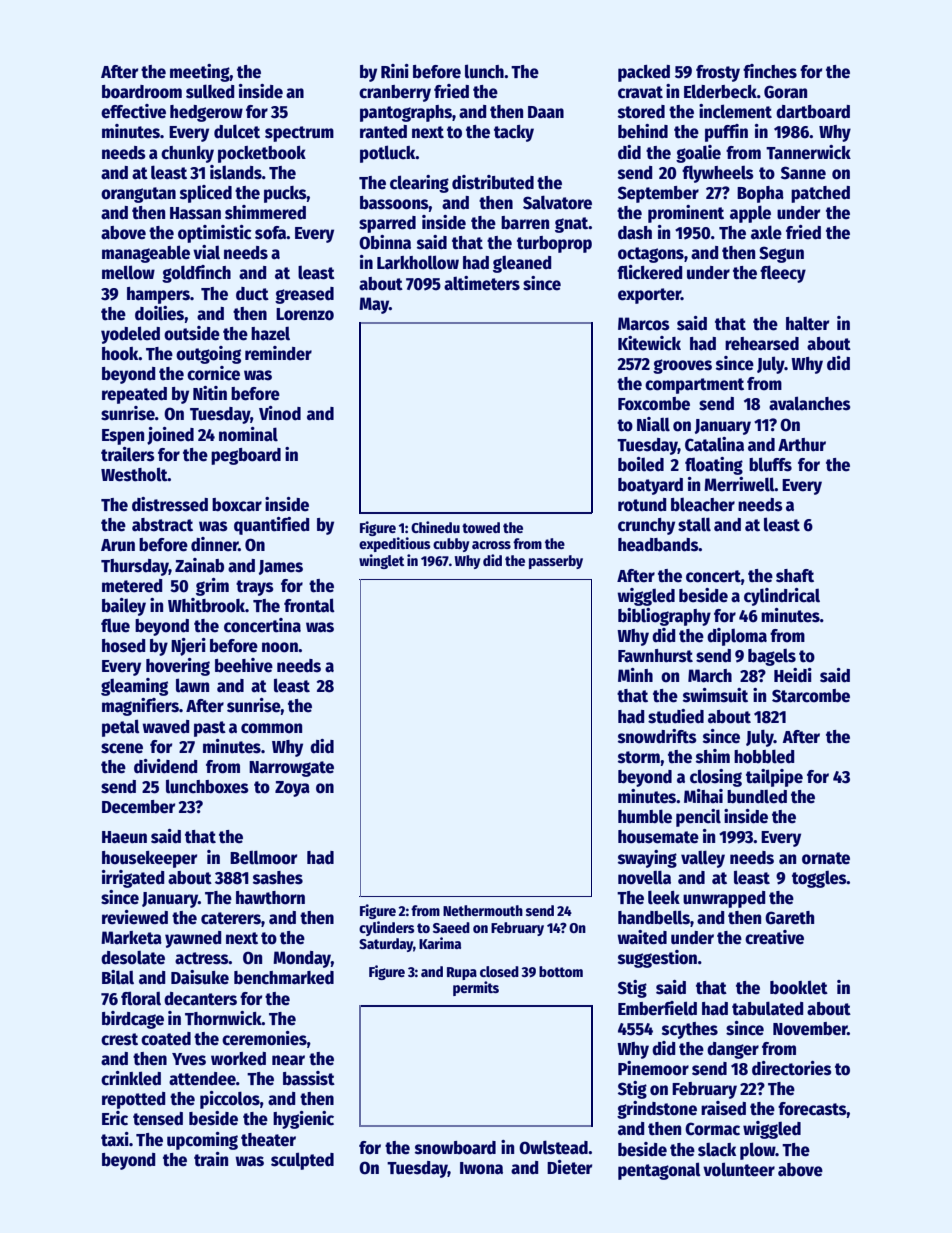 The width and height of the screenshot is (952, 1233). What do you see at coordinates (770, 71) in the screenshot?
I see `finches` at bounding box center [770, 71].
